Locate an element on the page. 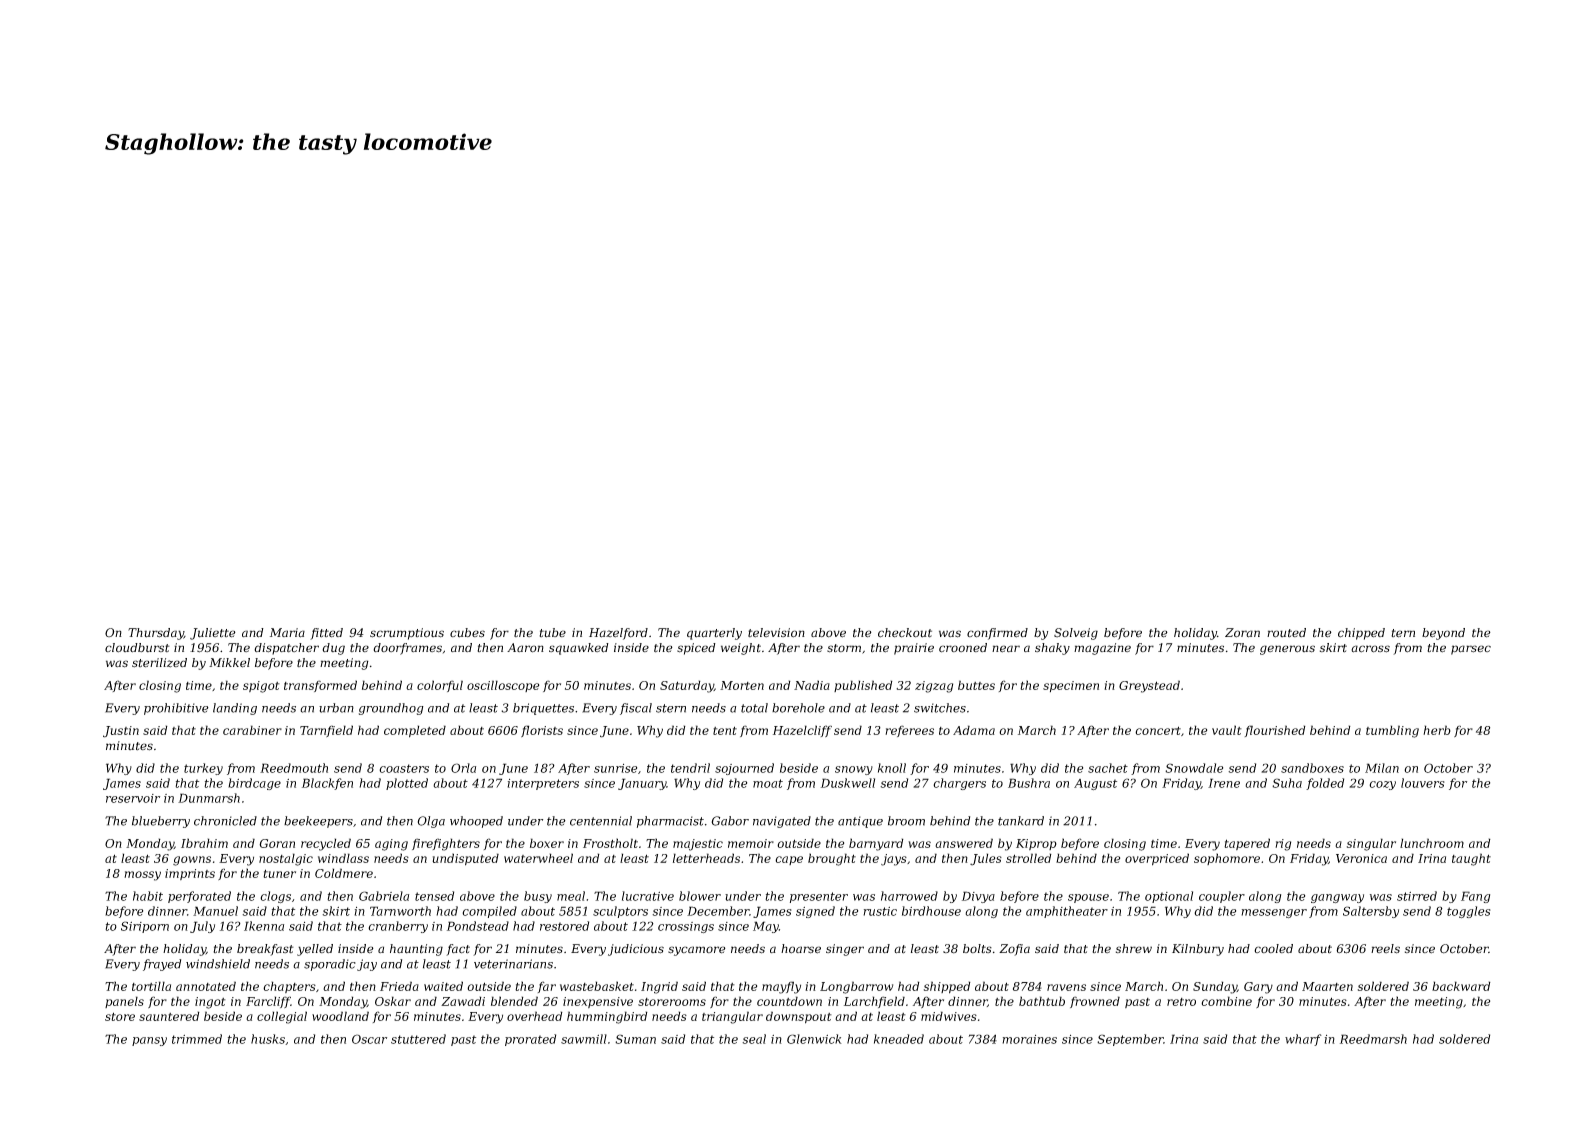  Ingrid is located at coordinates (659, 987).
